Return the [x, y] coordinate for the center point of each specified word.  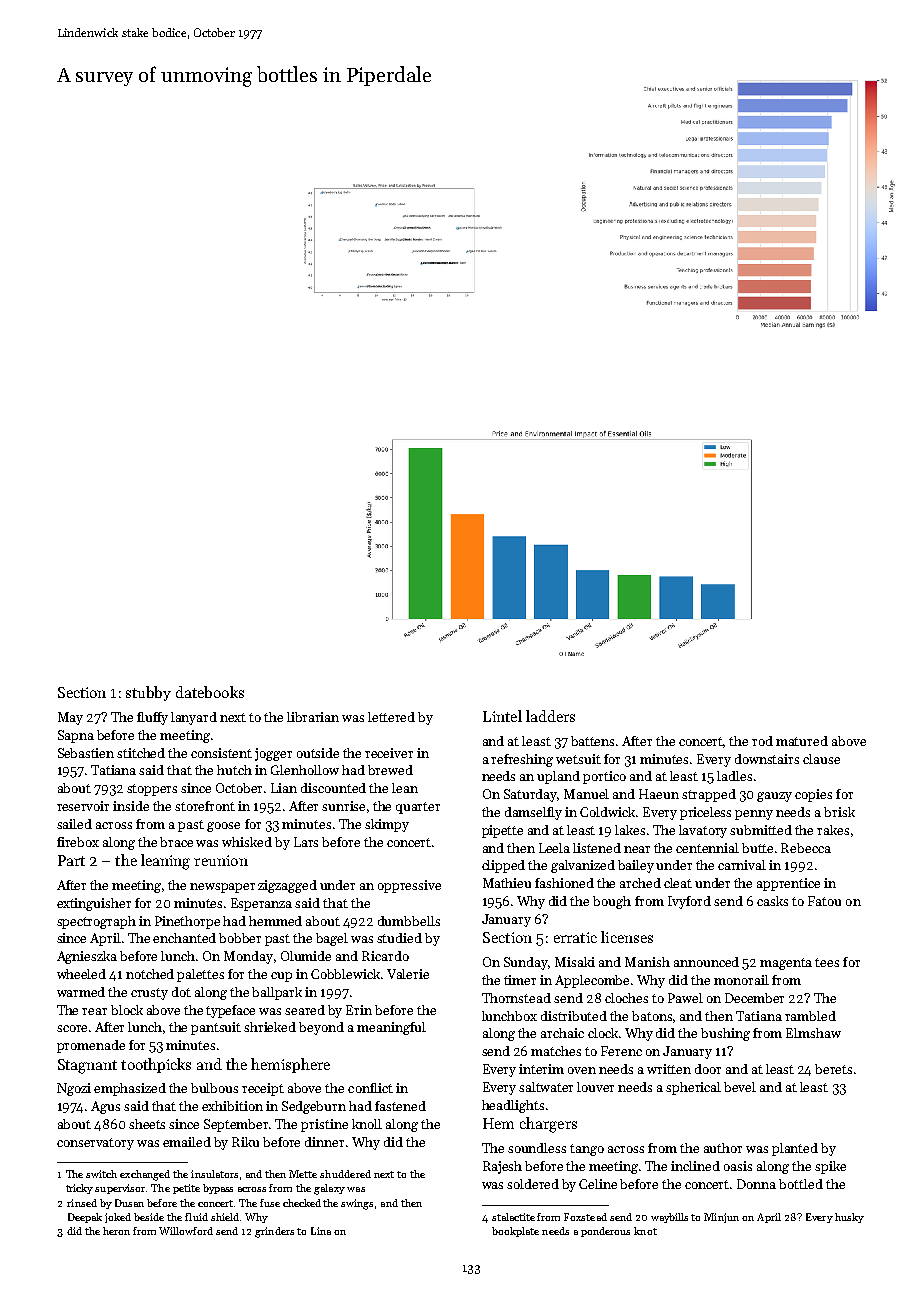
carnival [742, 865]
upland [558, 777]
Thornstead [516, 998]
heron [116, 1231]
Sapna [76, 736]
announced [706, 962]
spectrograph [96, 922]
